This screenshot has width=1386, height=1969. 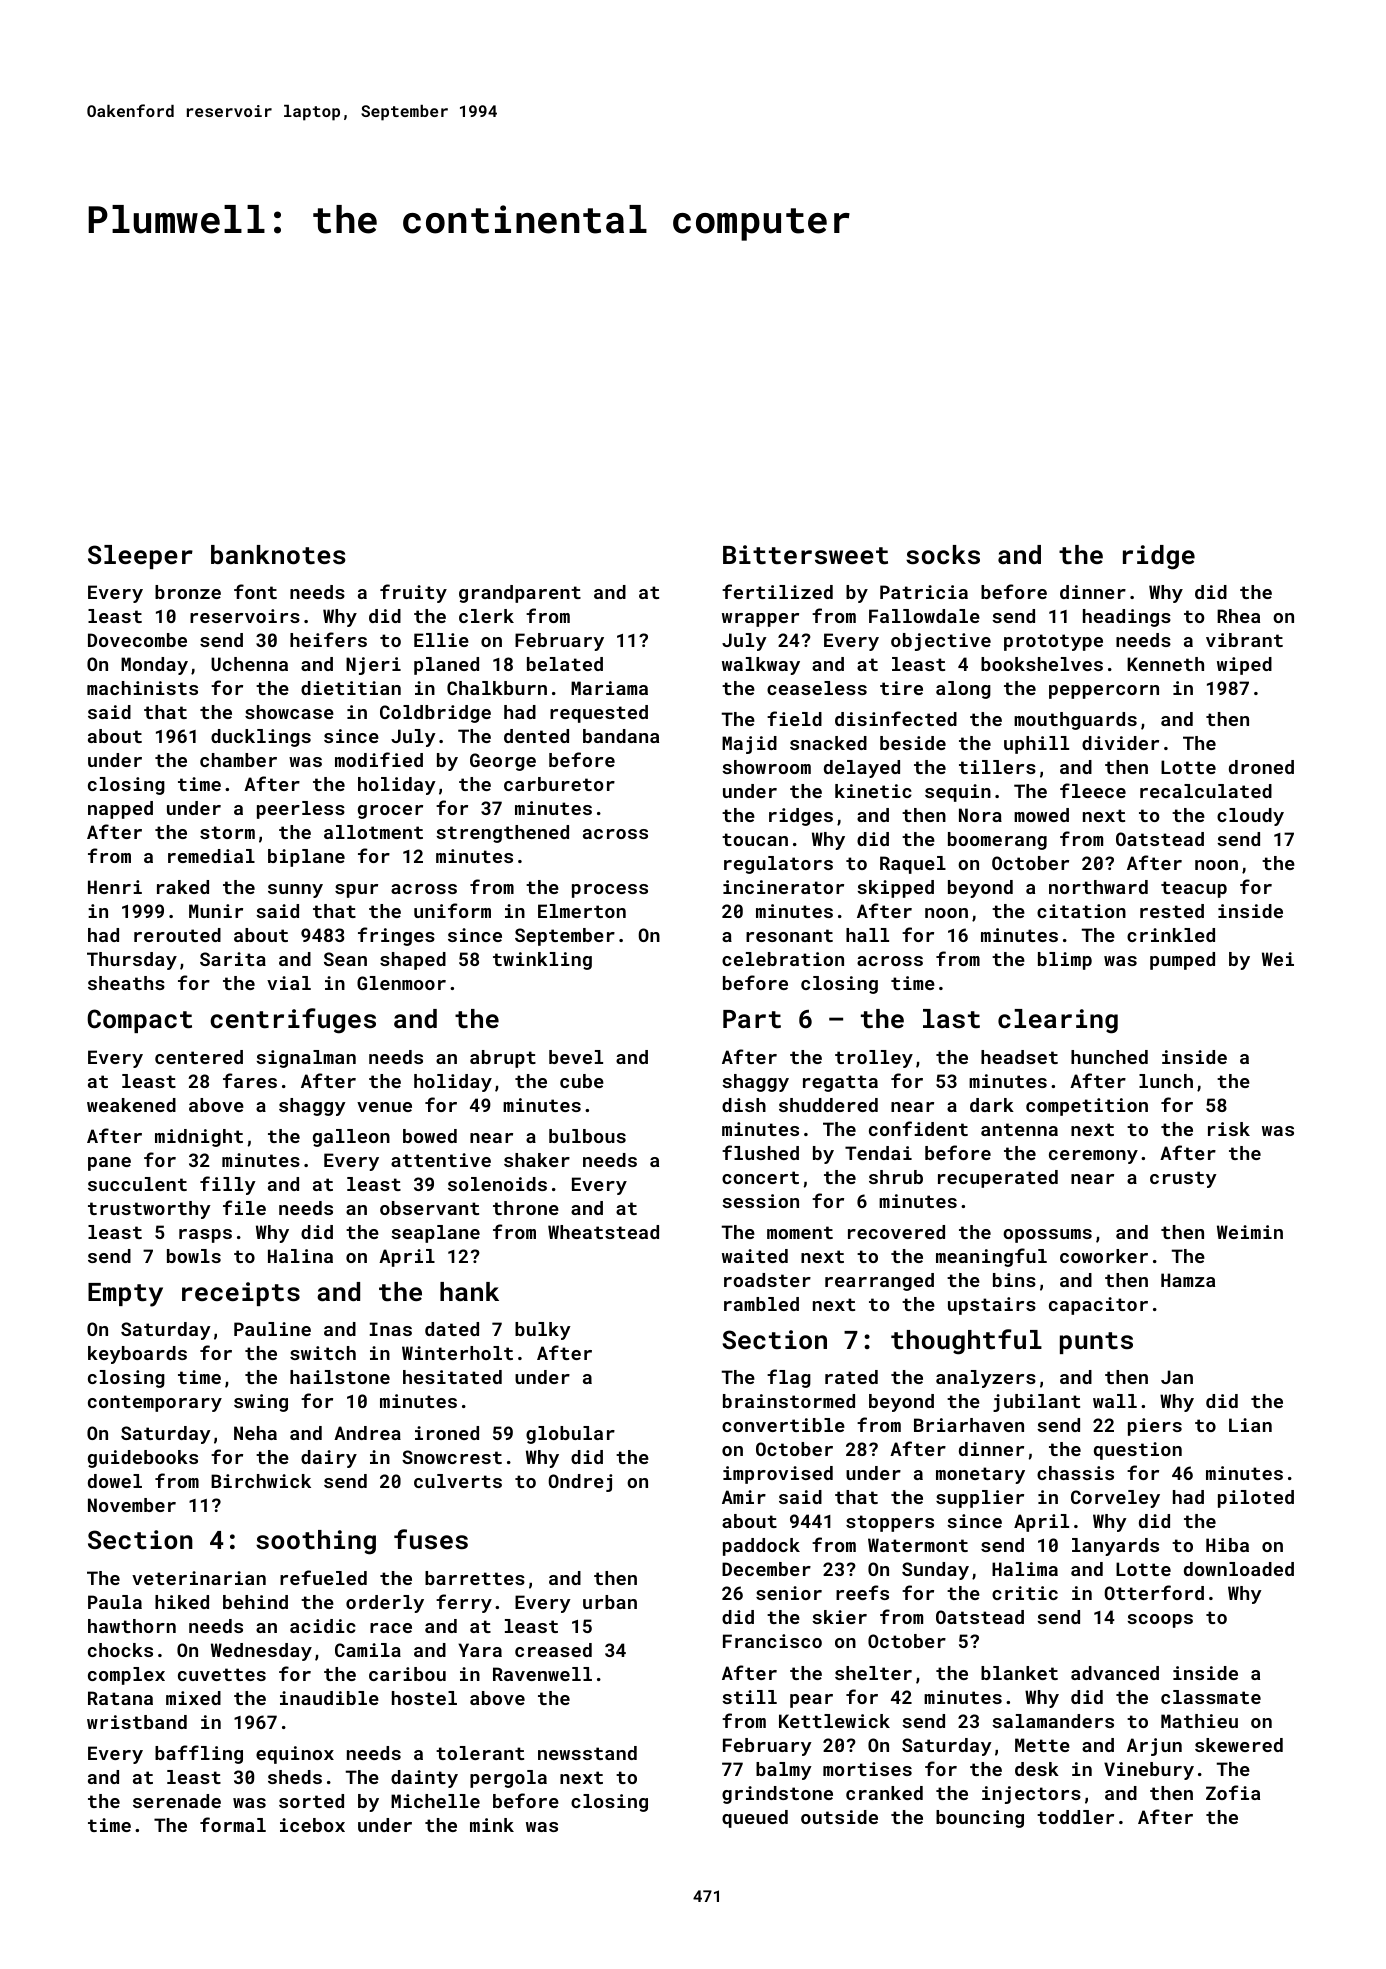 I want to click on lunch, so click(x=1166, y=1081).
